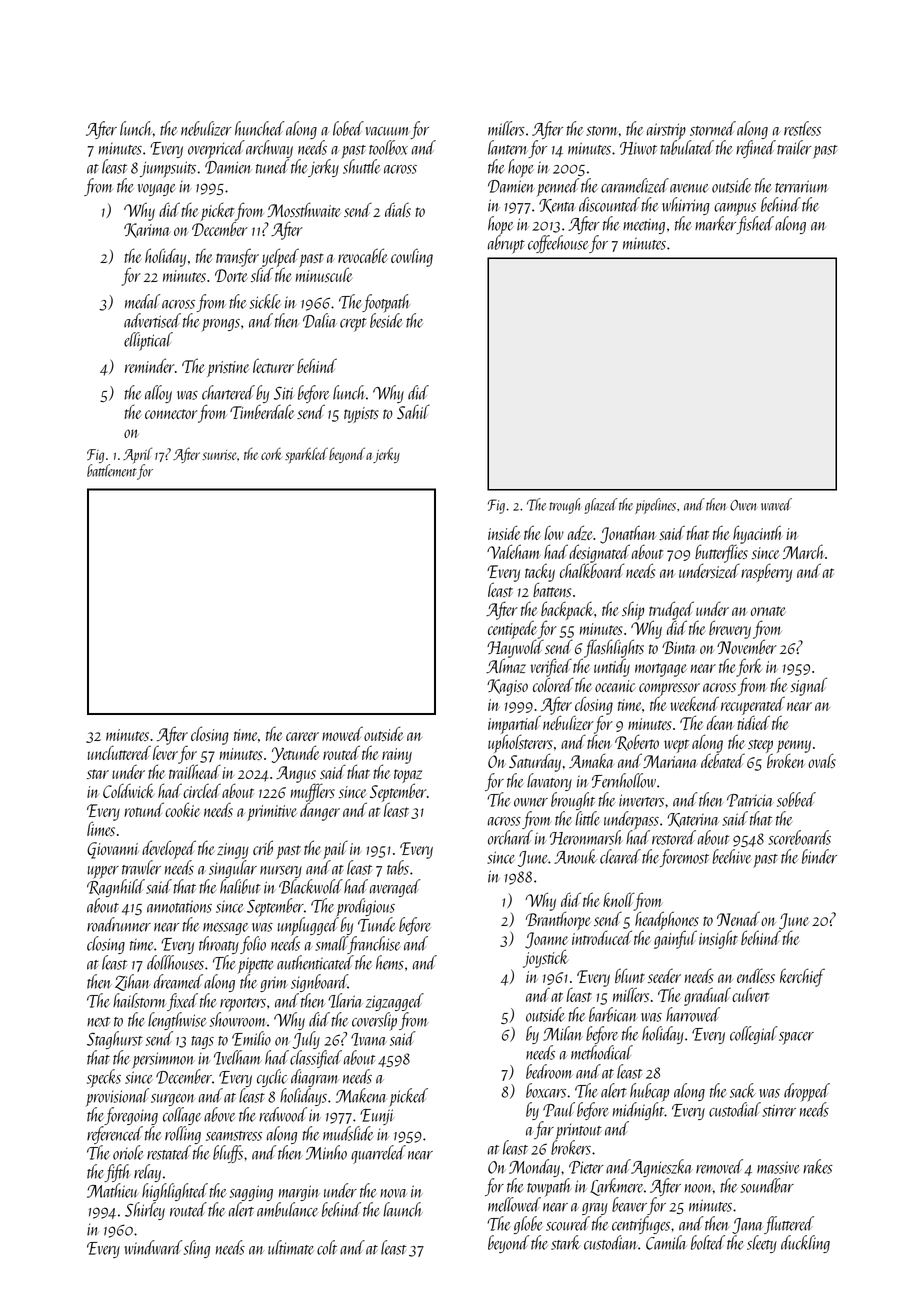 The height and width of the screenshot is (1314, 924). Describe the element at coordinates (786, 761) in the screenshot. I see `broken` at that location.
